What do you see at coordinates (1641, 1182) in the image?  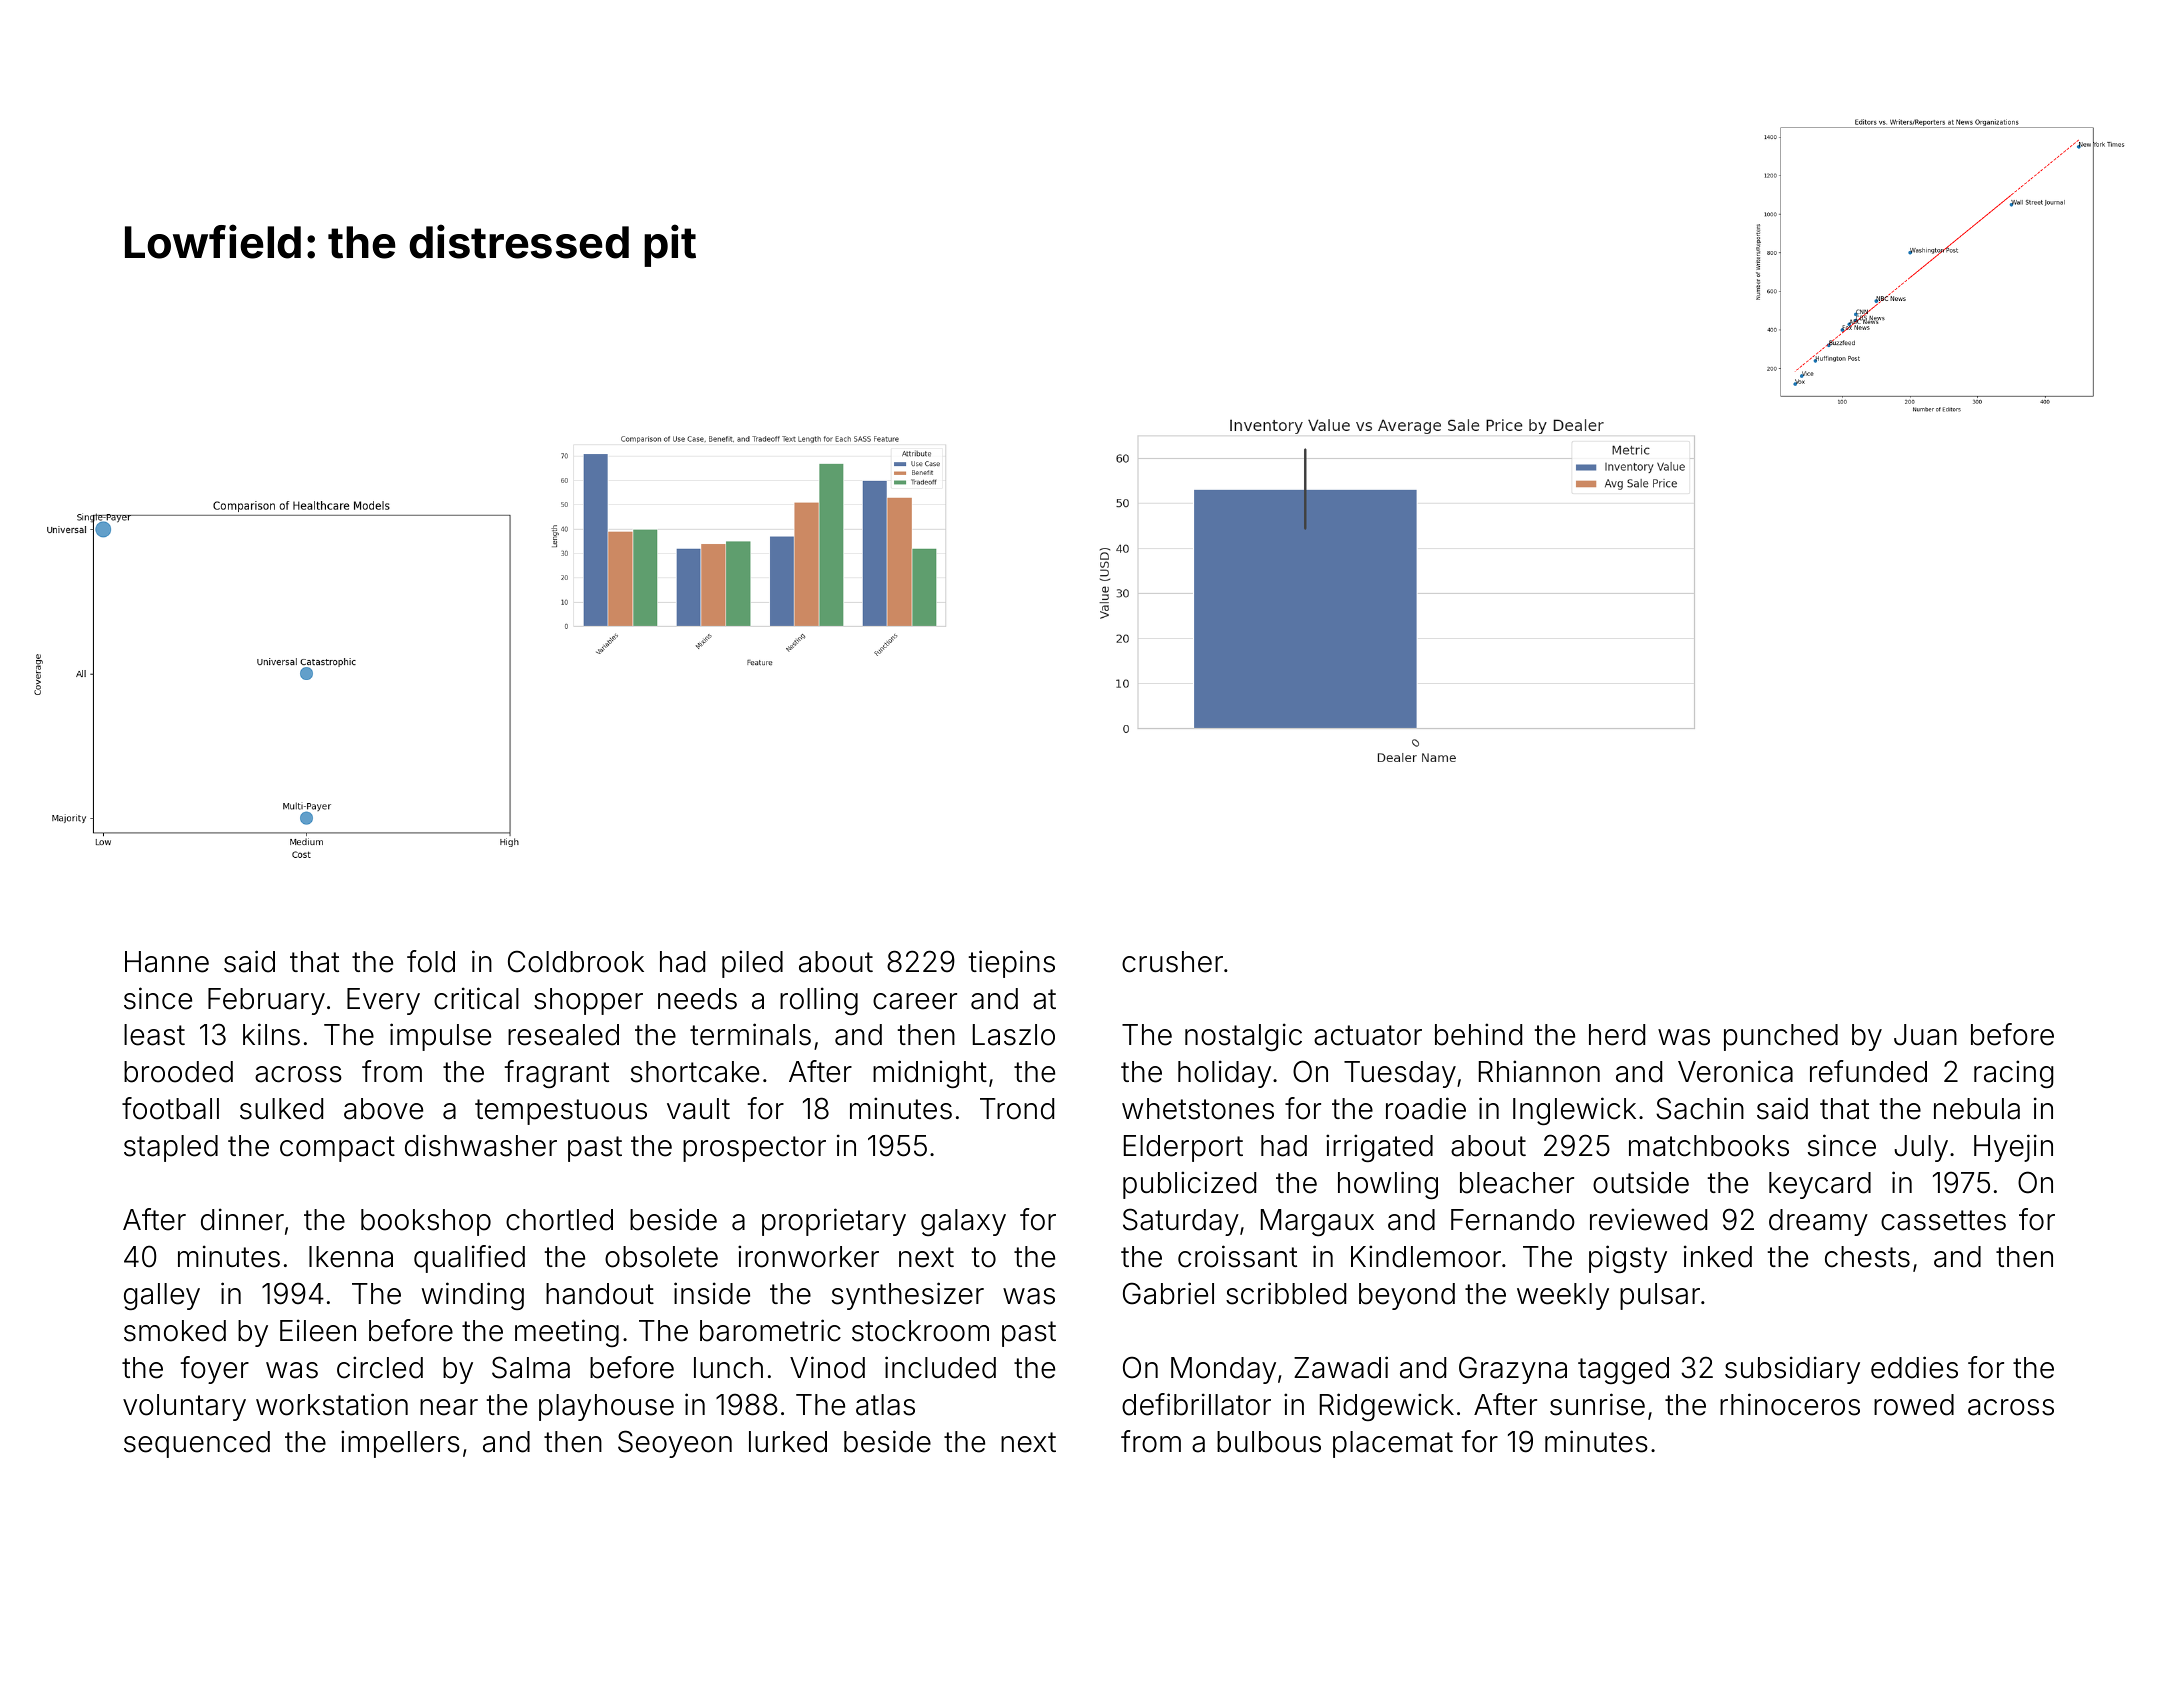 I see `outside` at bounding box center [1641, 1182].
